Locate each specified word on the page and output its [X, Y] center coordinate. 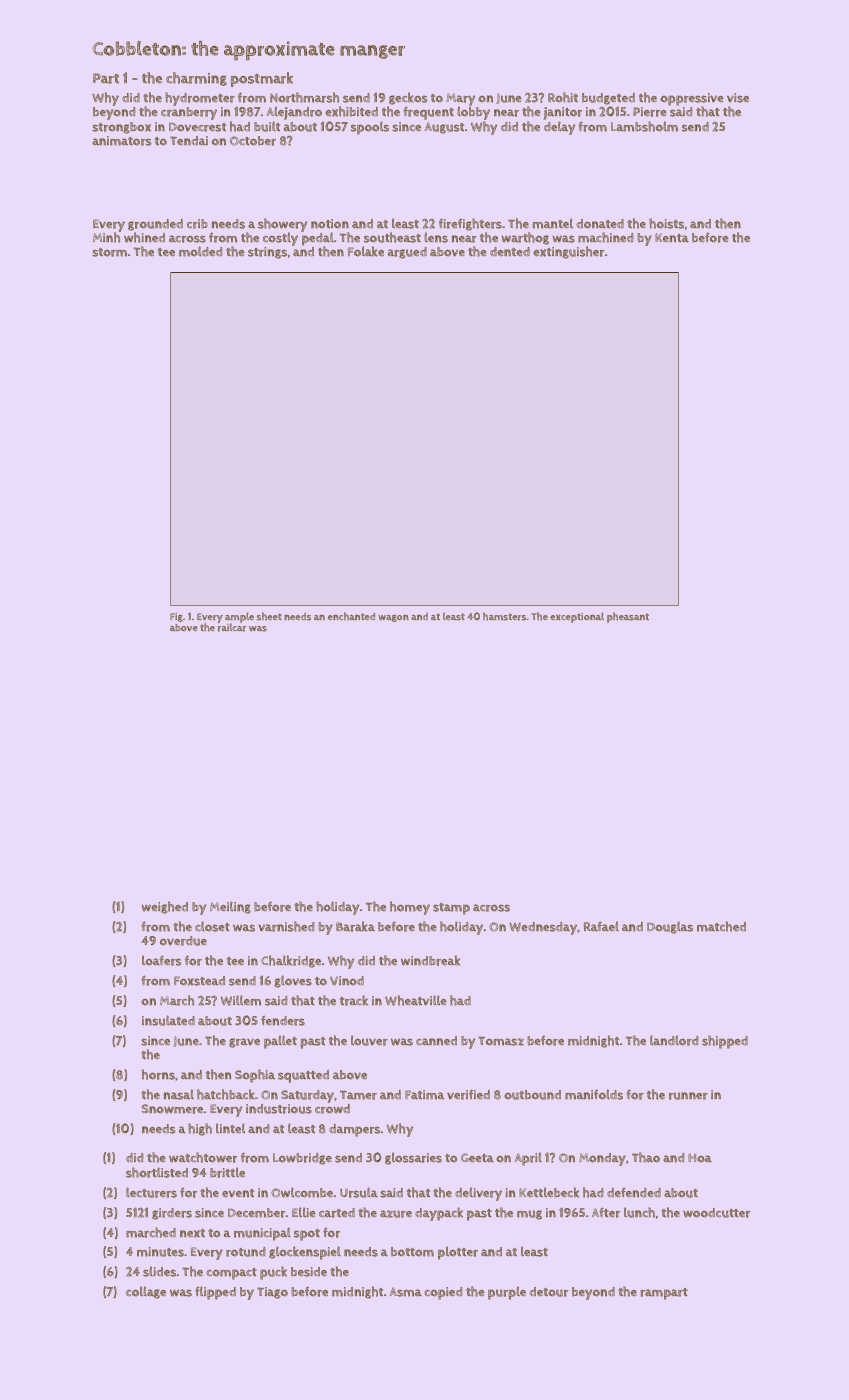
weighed [165, 907]
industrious [279, 1109]
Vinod [347, 981]
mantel [553, 223]
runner [688, 1096]
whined [144, 237]
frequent [428, 113]
